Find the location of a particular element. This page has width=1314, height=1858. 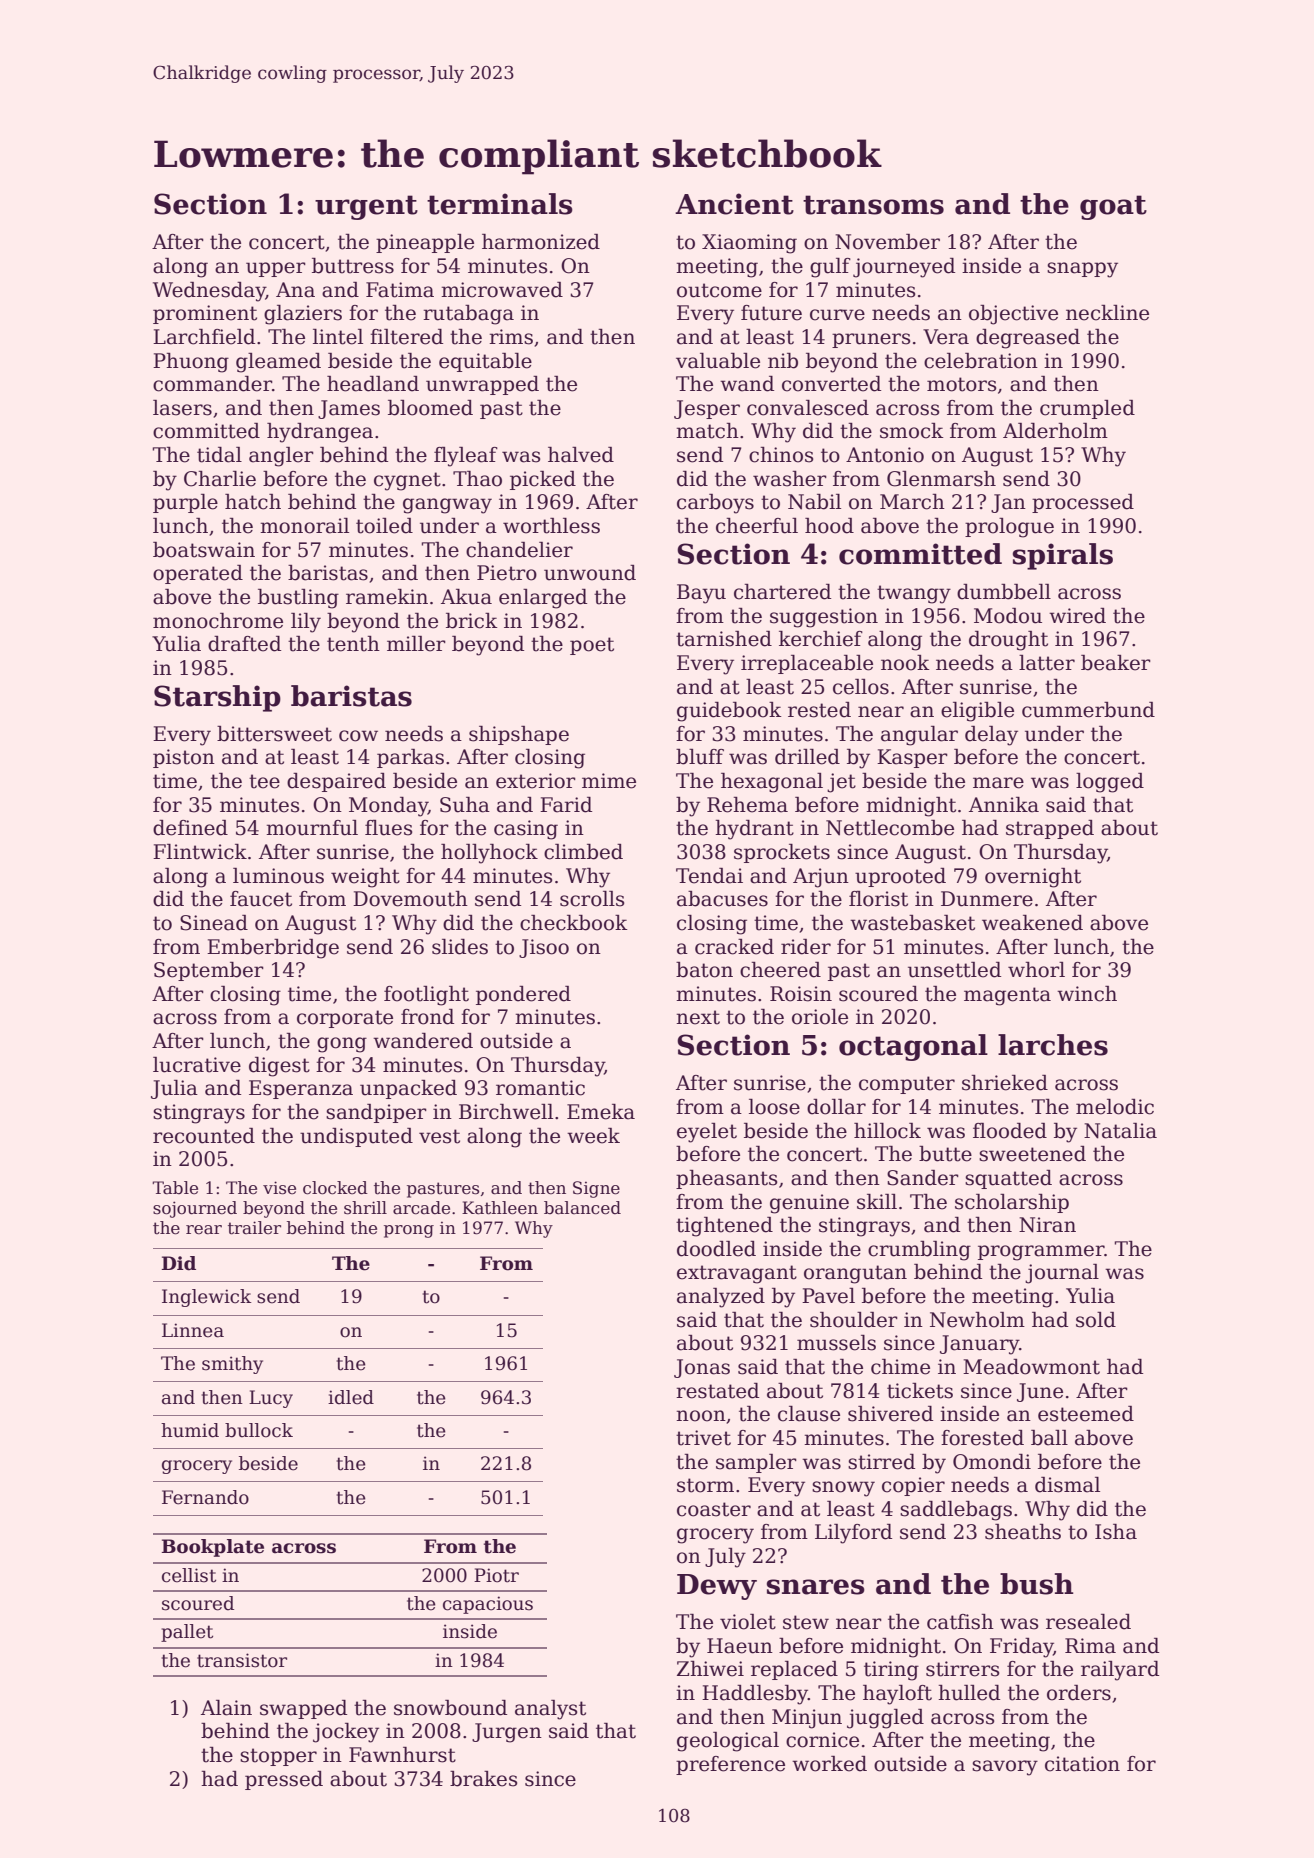

Ancient is located at coordinates (734, 204).
